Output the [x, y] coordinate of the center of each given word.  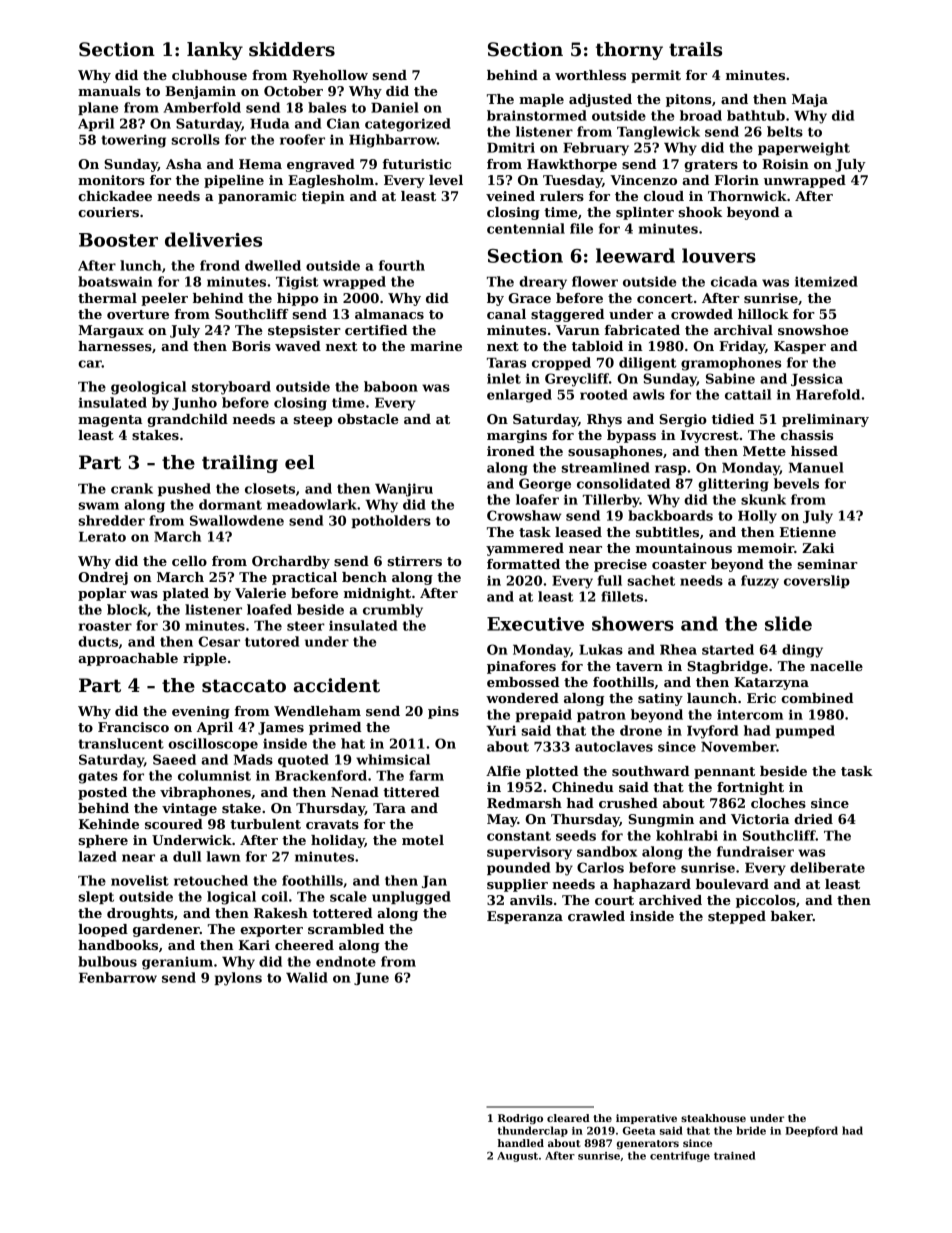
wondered [522, 698]
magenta [110, 421]
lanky [215, 51]
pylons [238, 979]
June [371, 979]
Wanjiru [404, 490]
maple [541, 100]
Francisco [133, 727]
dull [187, 856]
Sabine [730, 378]
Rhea [678, 649]
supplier [517, 885]
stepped [737, 917]
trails [695, 49]
